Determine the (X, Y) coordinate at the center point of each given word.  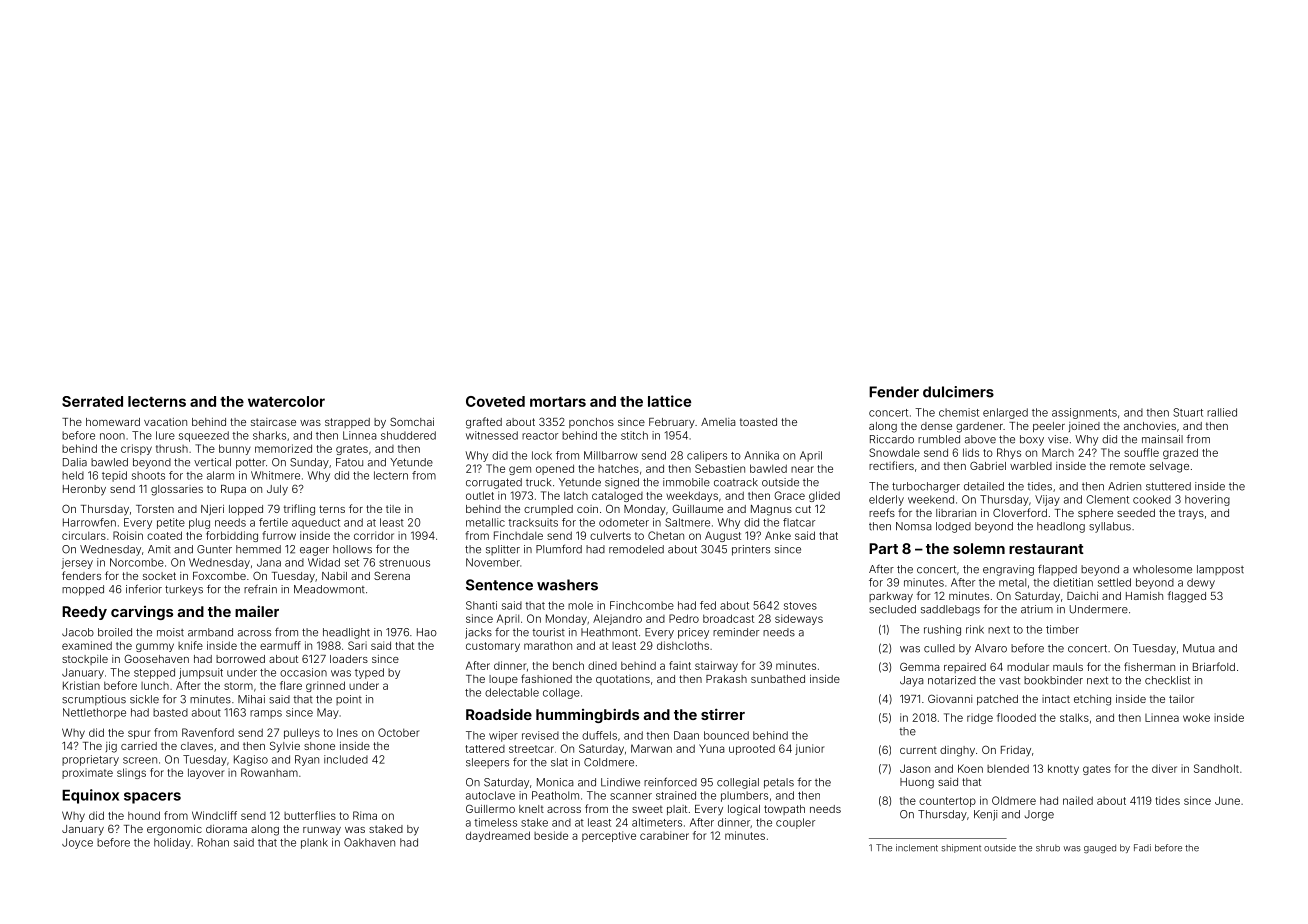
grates (352, 450)
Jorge (1039, 815)
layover (206, 773)
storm (238, 686)
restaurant (1046, 549)
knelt (531, 809)
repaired (965, 668)
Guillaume (697, 508)
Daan (686, 735)
